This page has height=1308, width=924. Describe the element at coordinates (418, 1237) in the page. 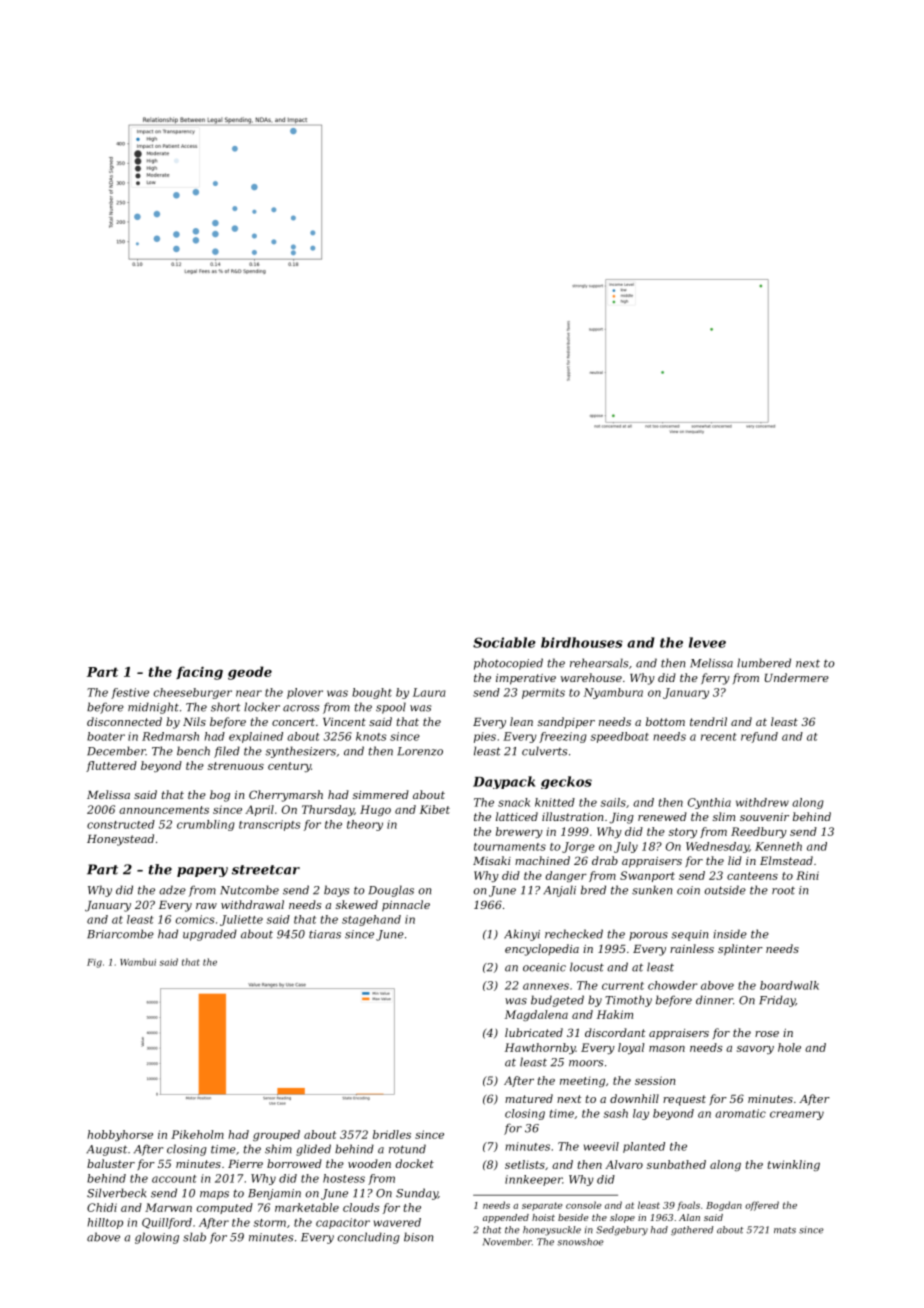

I see `bison` at that location.
